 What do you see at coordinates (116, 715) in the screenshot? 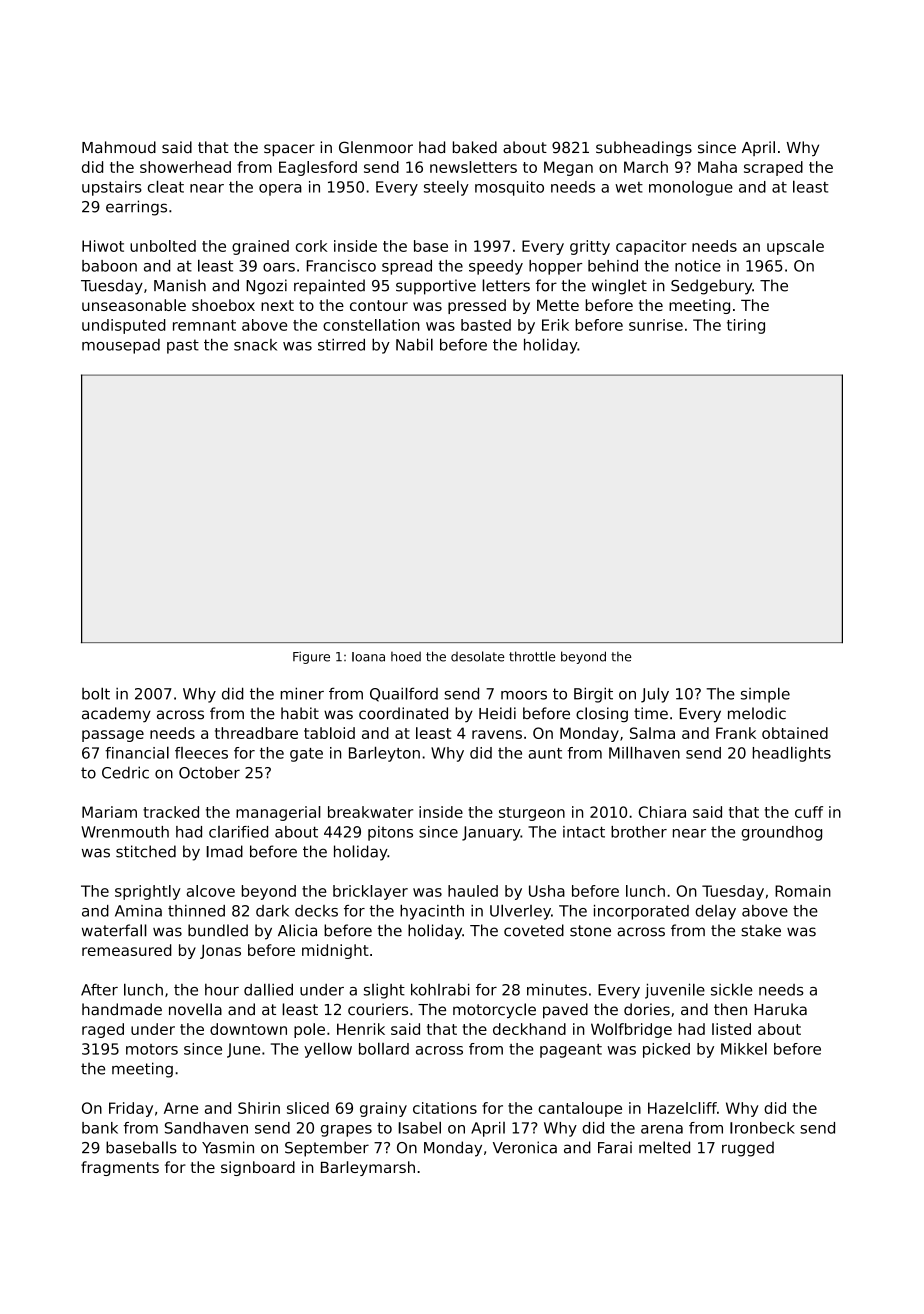
I see `academy` at bounding box center [116, 715].
